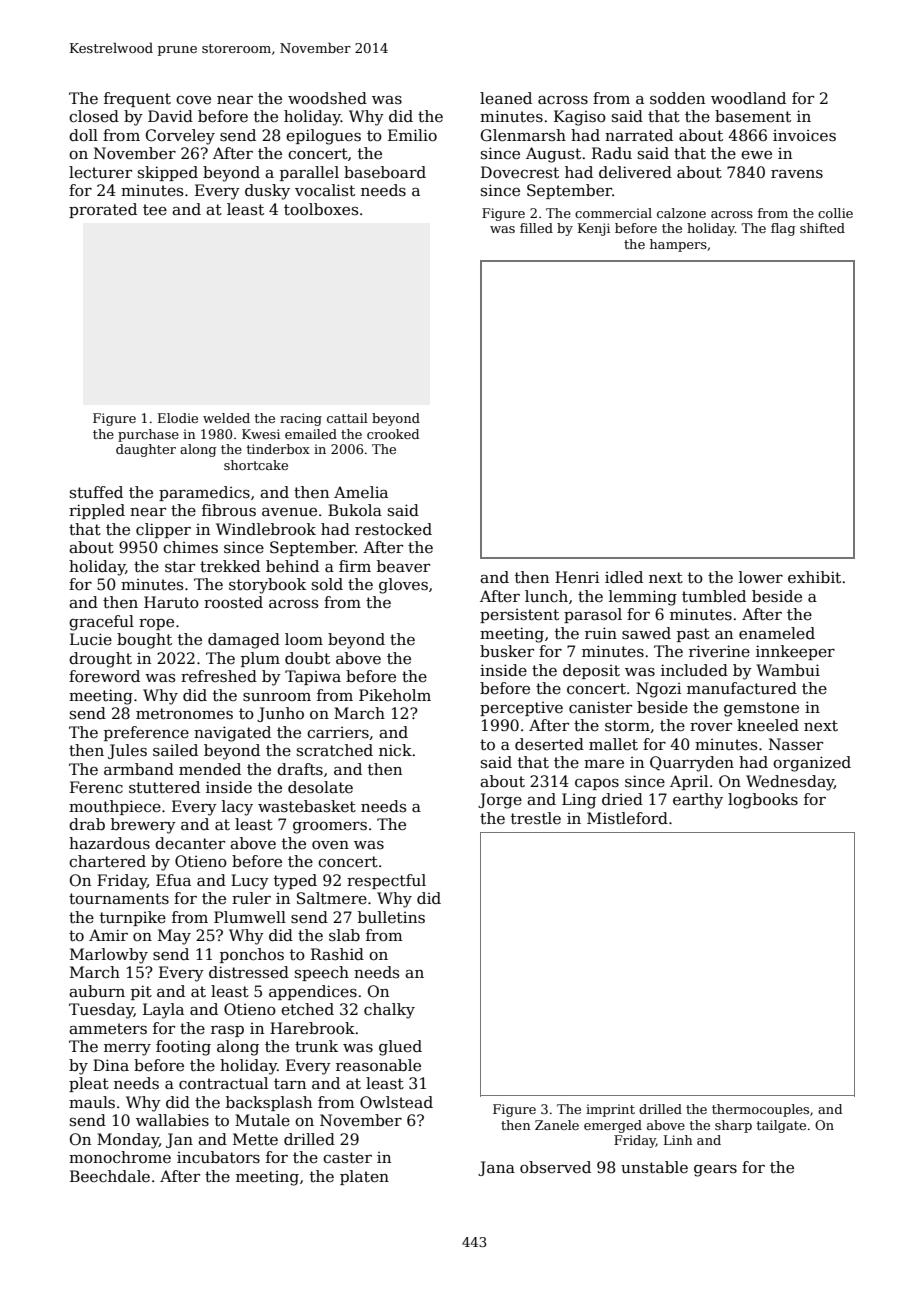 Image resolution: width=924 pixels, height=1308 pixels. I want to click on woodshed, so click(327, 98).
